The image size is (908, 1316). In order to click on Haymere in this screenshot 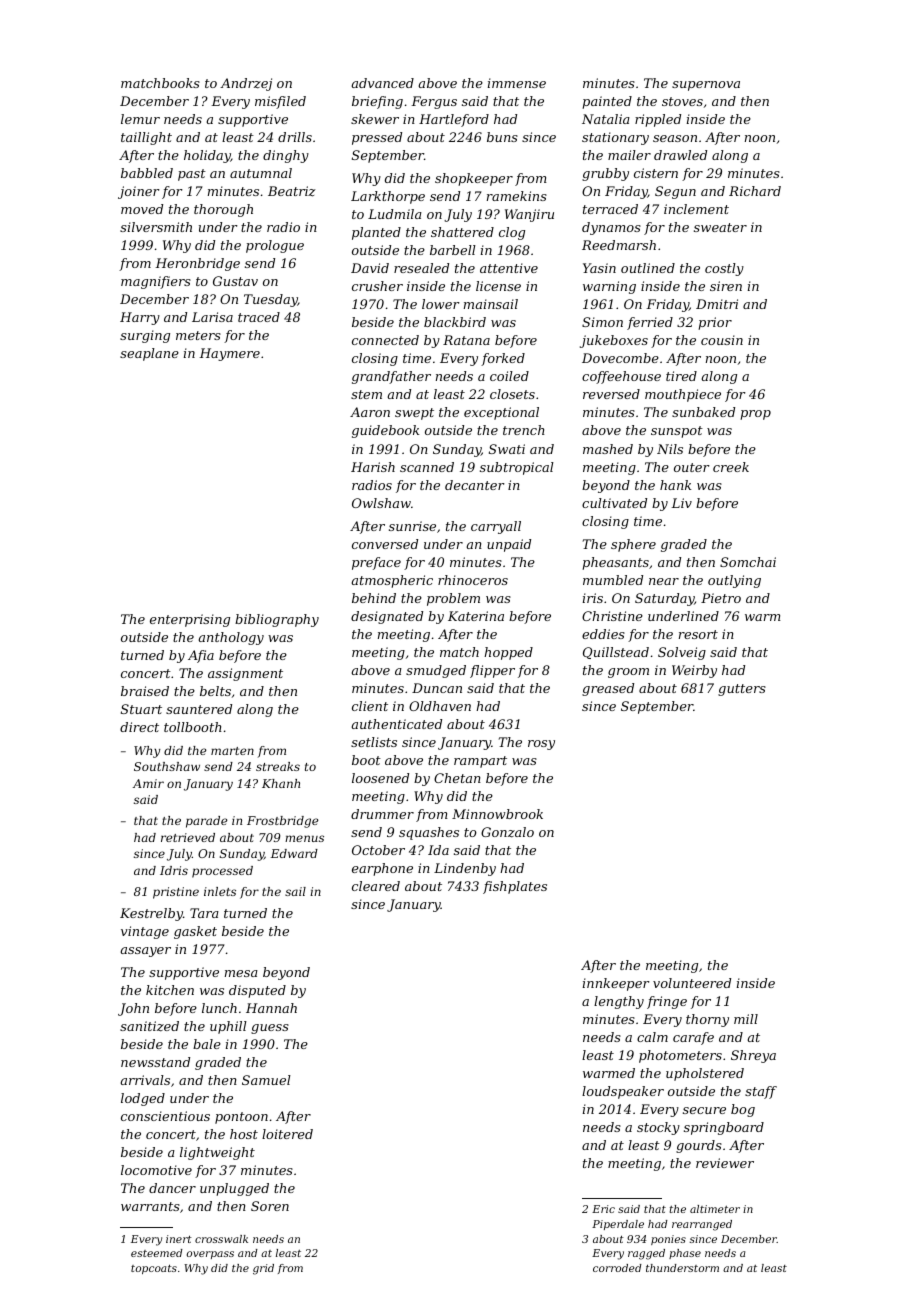, I will do `click(229, 354)`.
